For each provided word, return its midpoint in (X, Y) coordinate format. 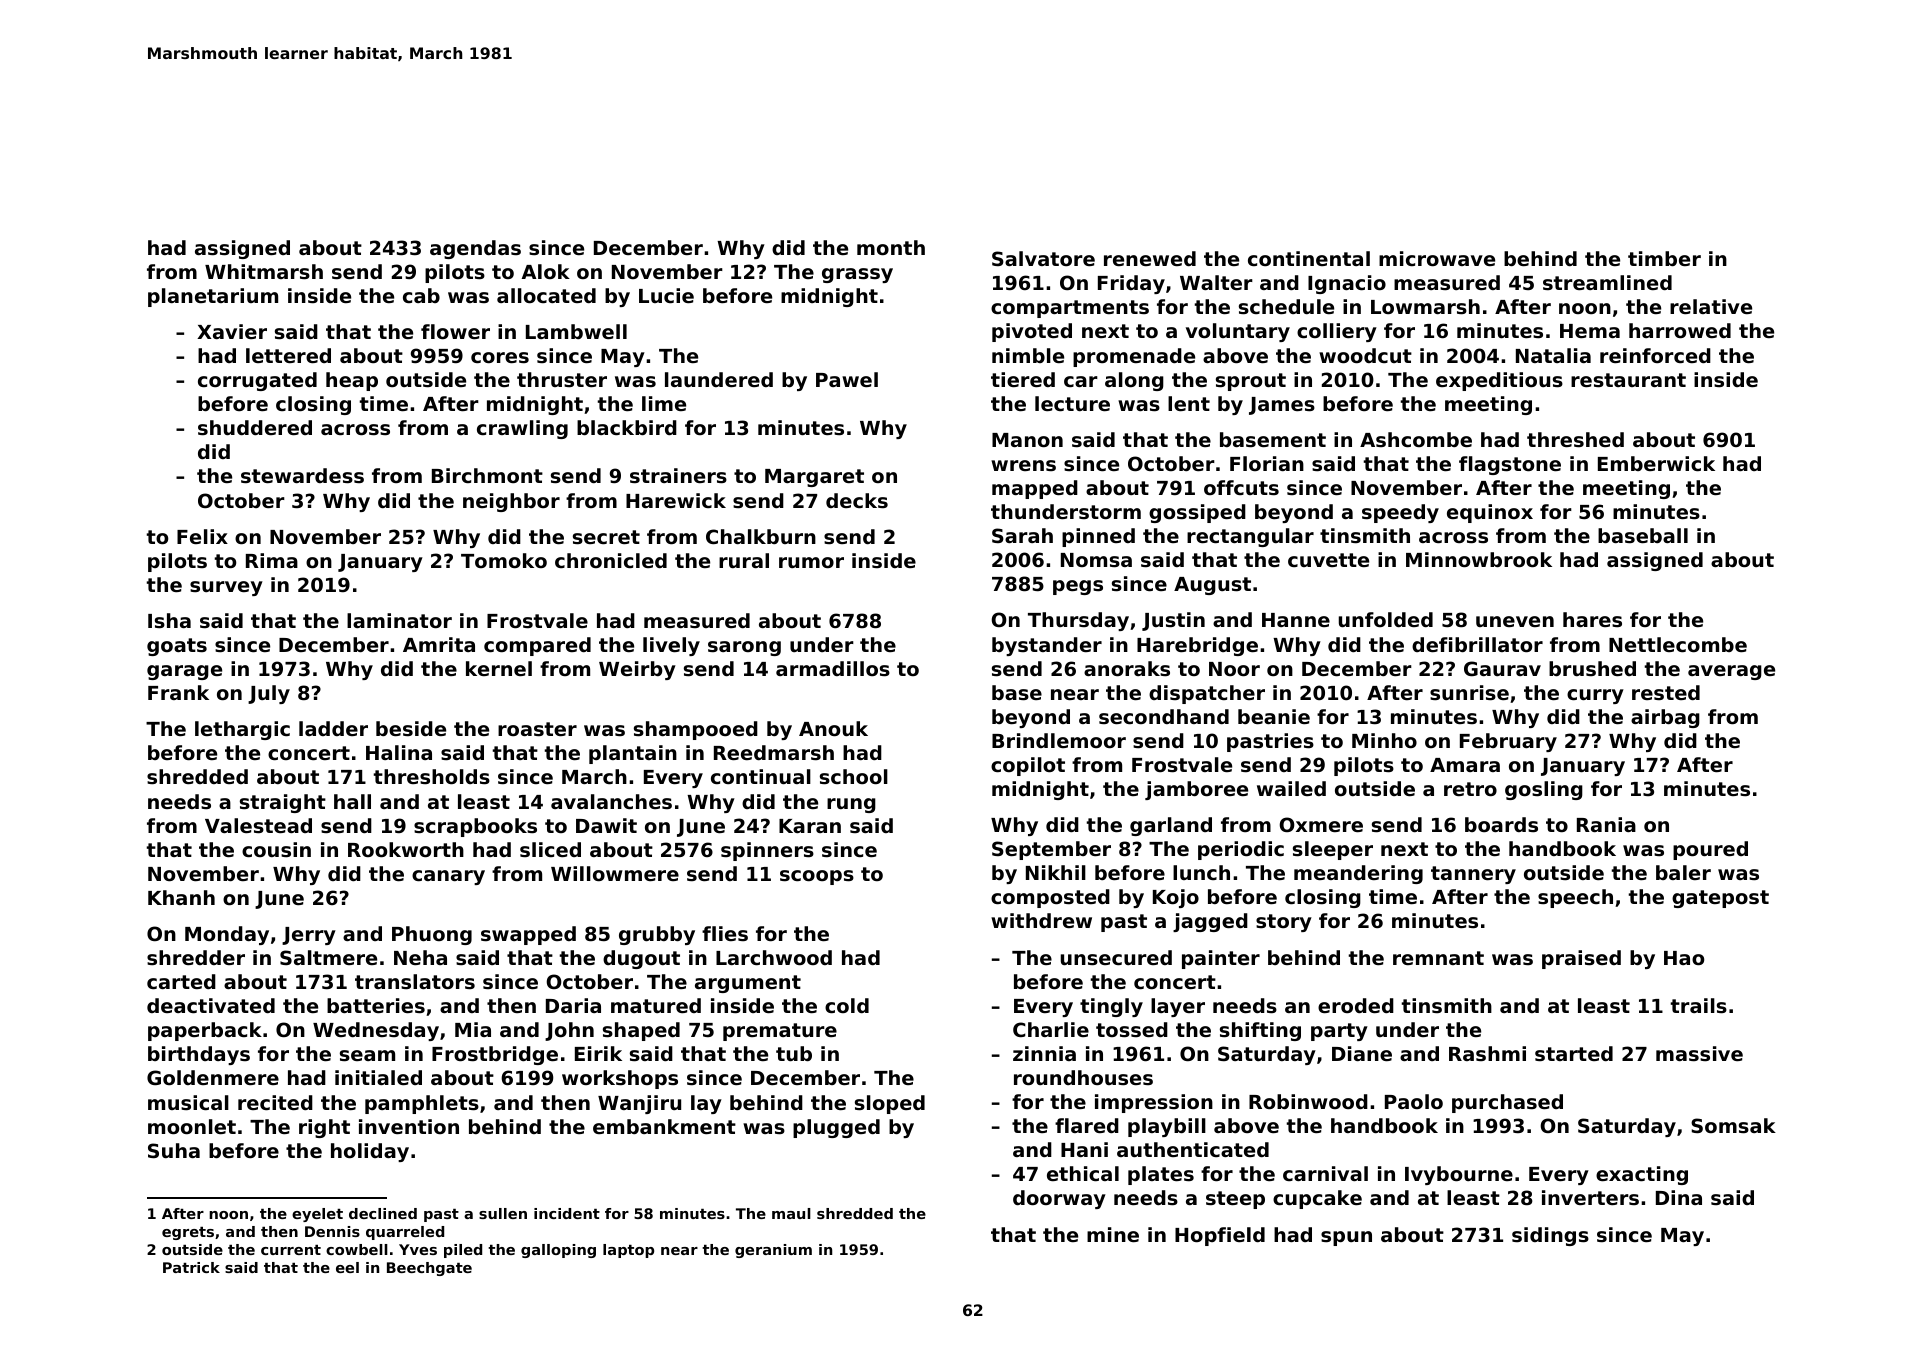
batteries (376, 1005)
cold (847, 1005)
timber (1664, 258)
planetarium (213, 297)
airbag (1665, 718)
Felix (202, 536)
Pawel (847, 379)
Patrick (191, 1267)
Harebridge (1197, 646)
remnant (1438, 958)
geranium (773, 1251)
